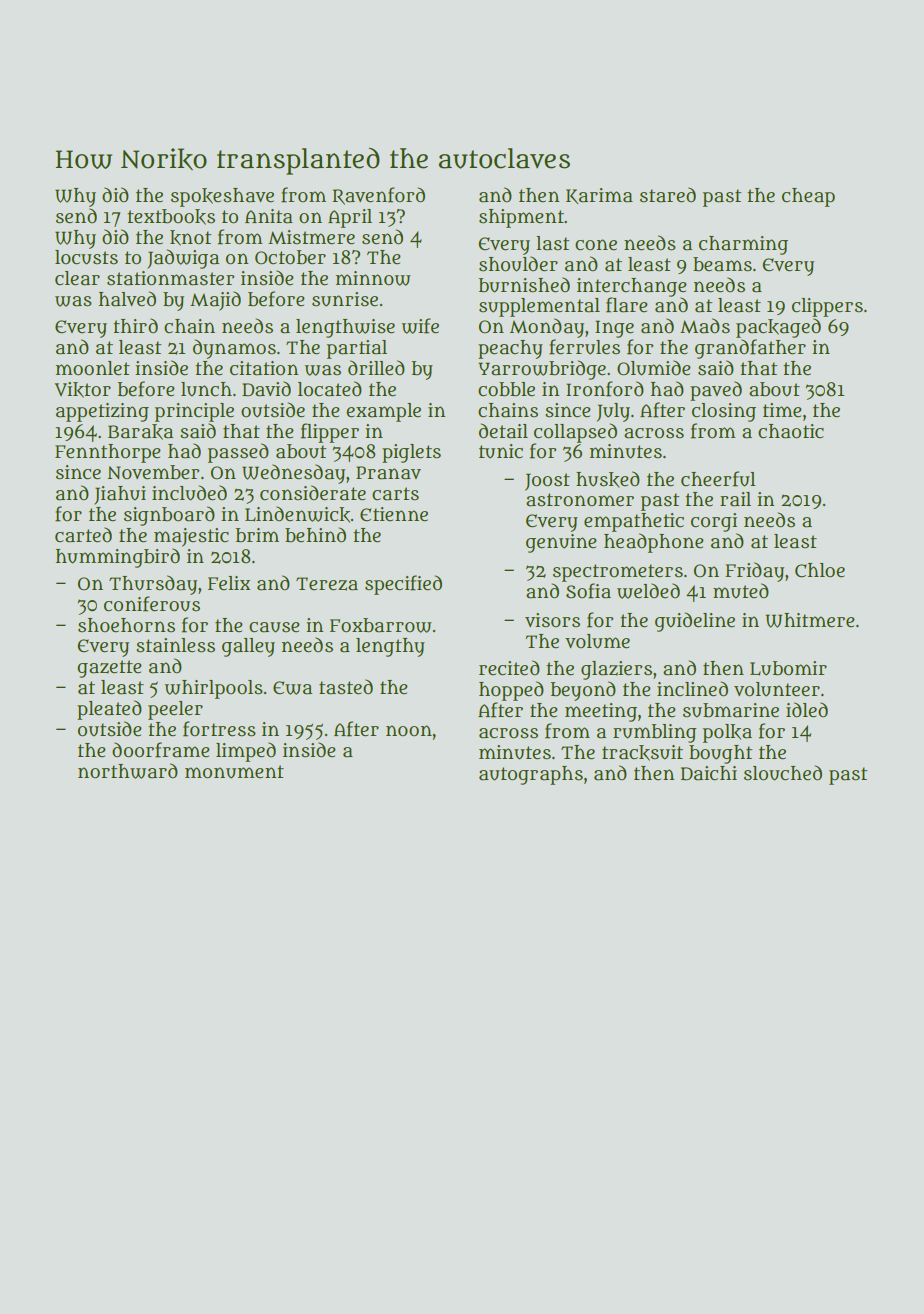  I want to click on autographs, so click(531, 775).
